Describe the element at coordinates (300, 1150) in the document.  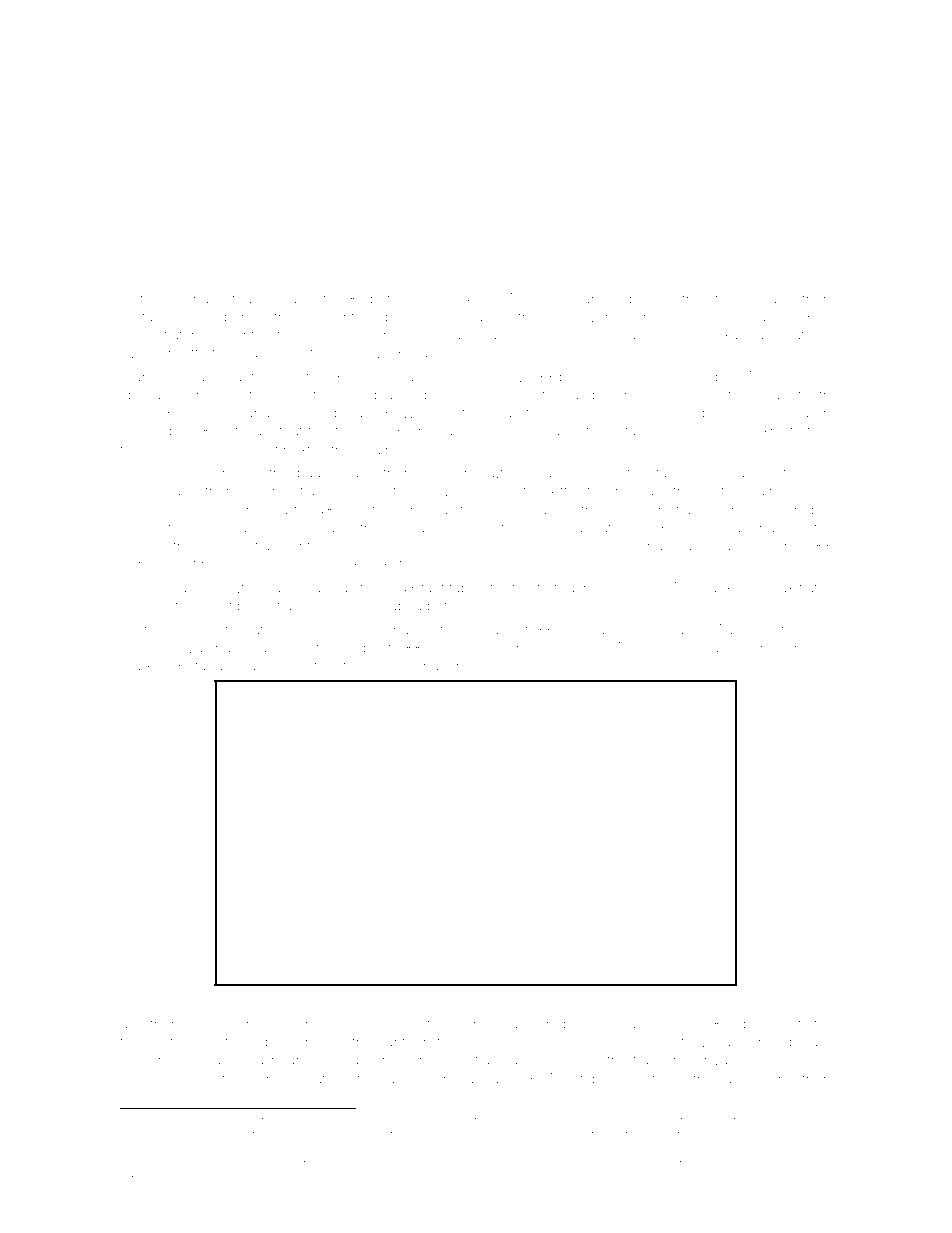
I see `moon` at that location.
